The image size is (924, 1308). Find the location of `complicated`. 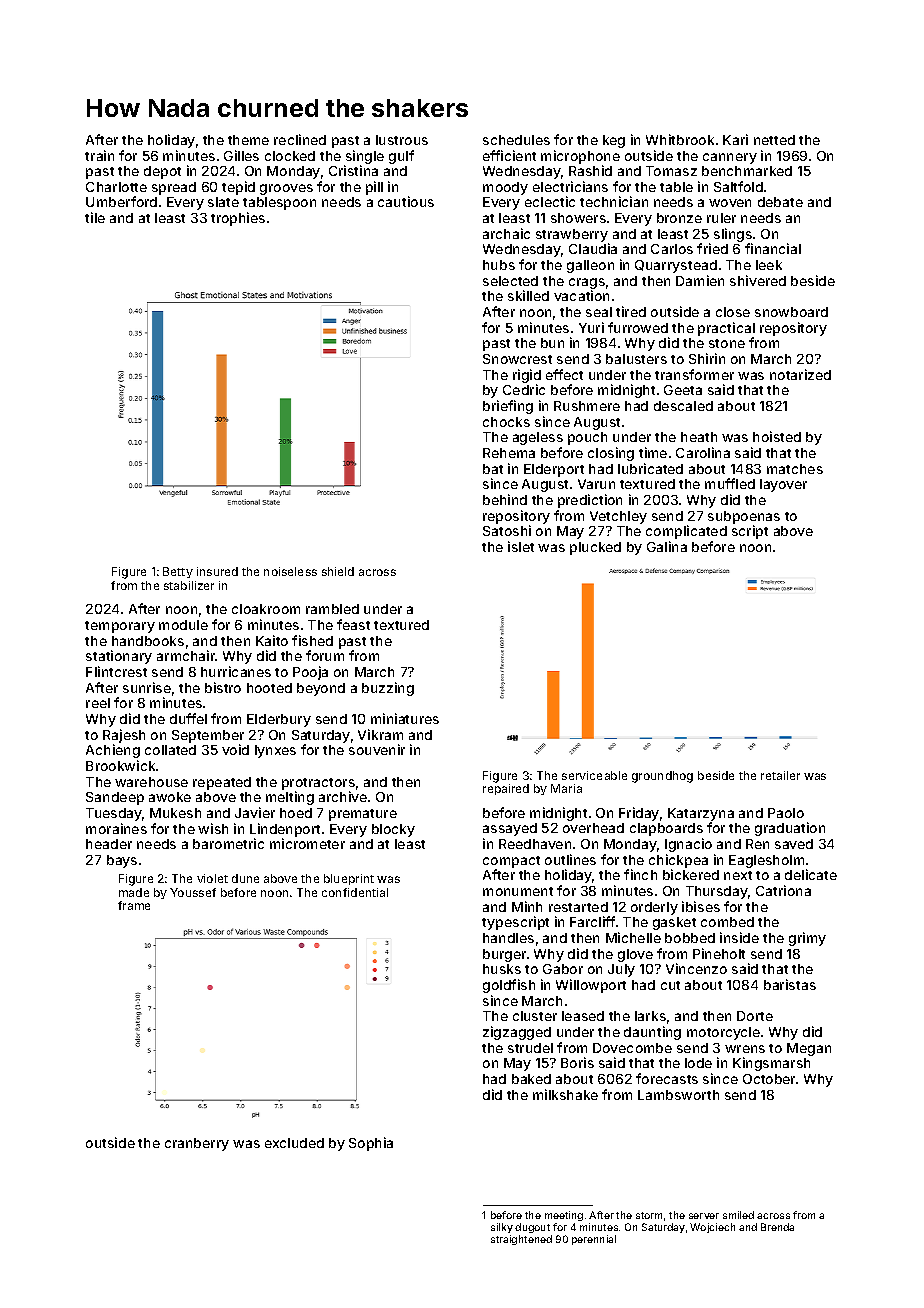

complicated is located at coordinates (686, 532).
